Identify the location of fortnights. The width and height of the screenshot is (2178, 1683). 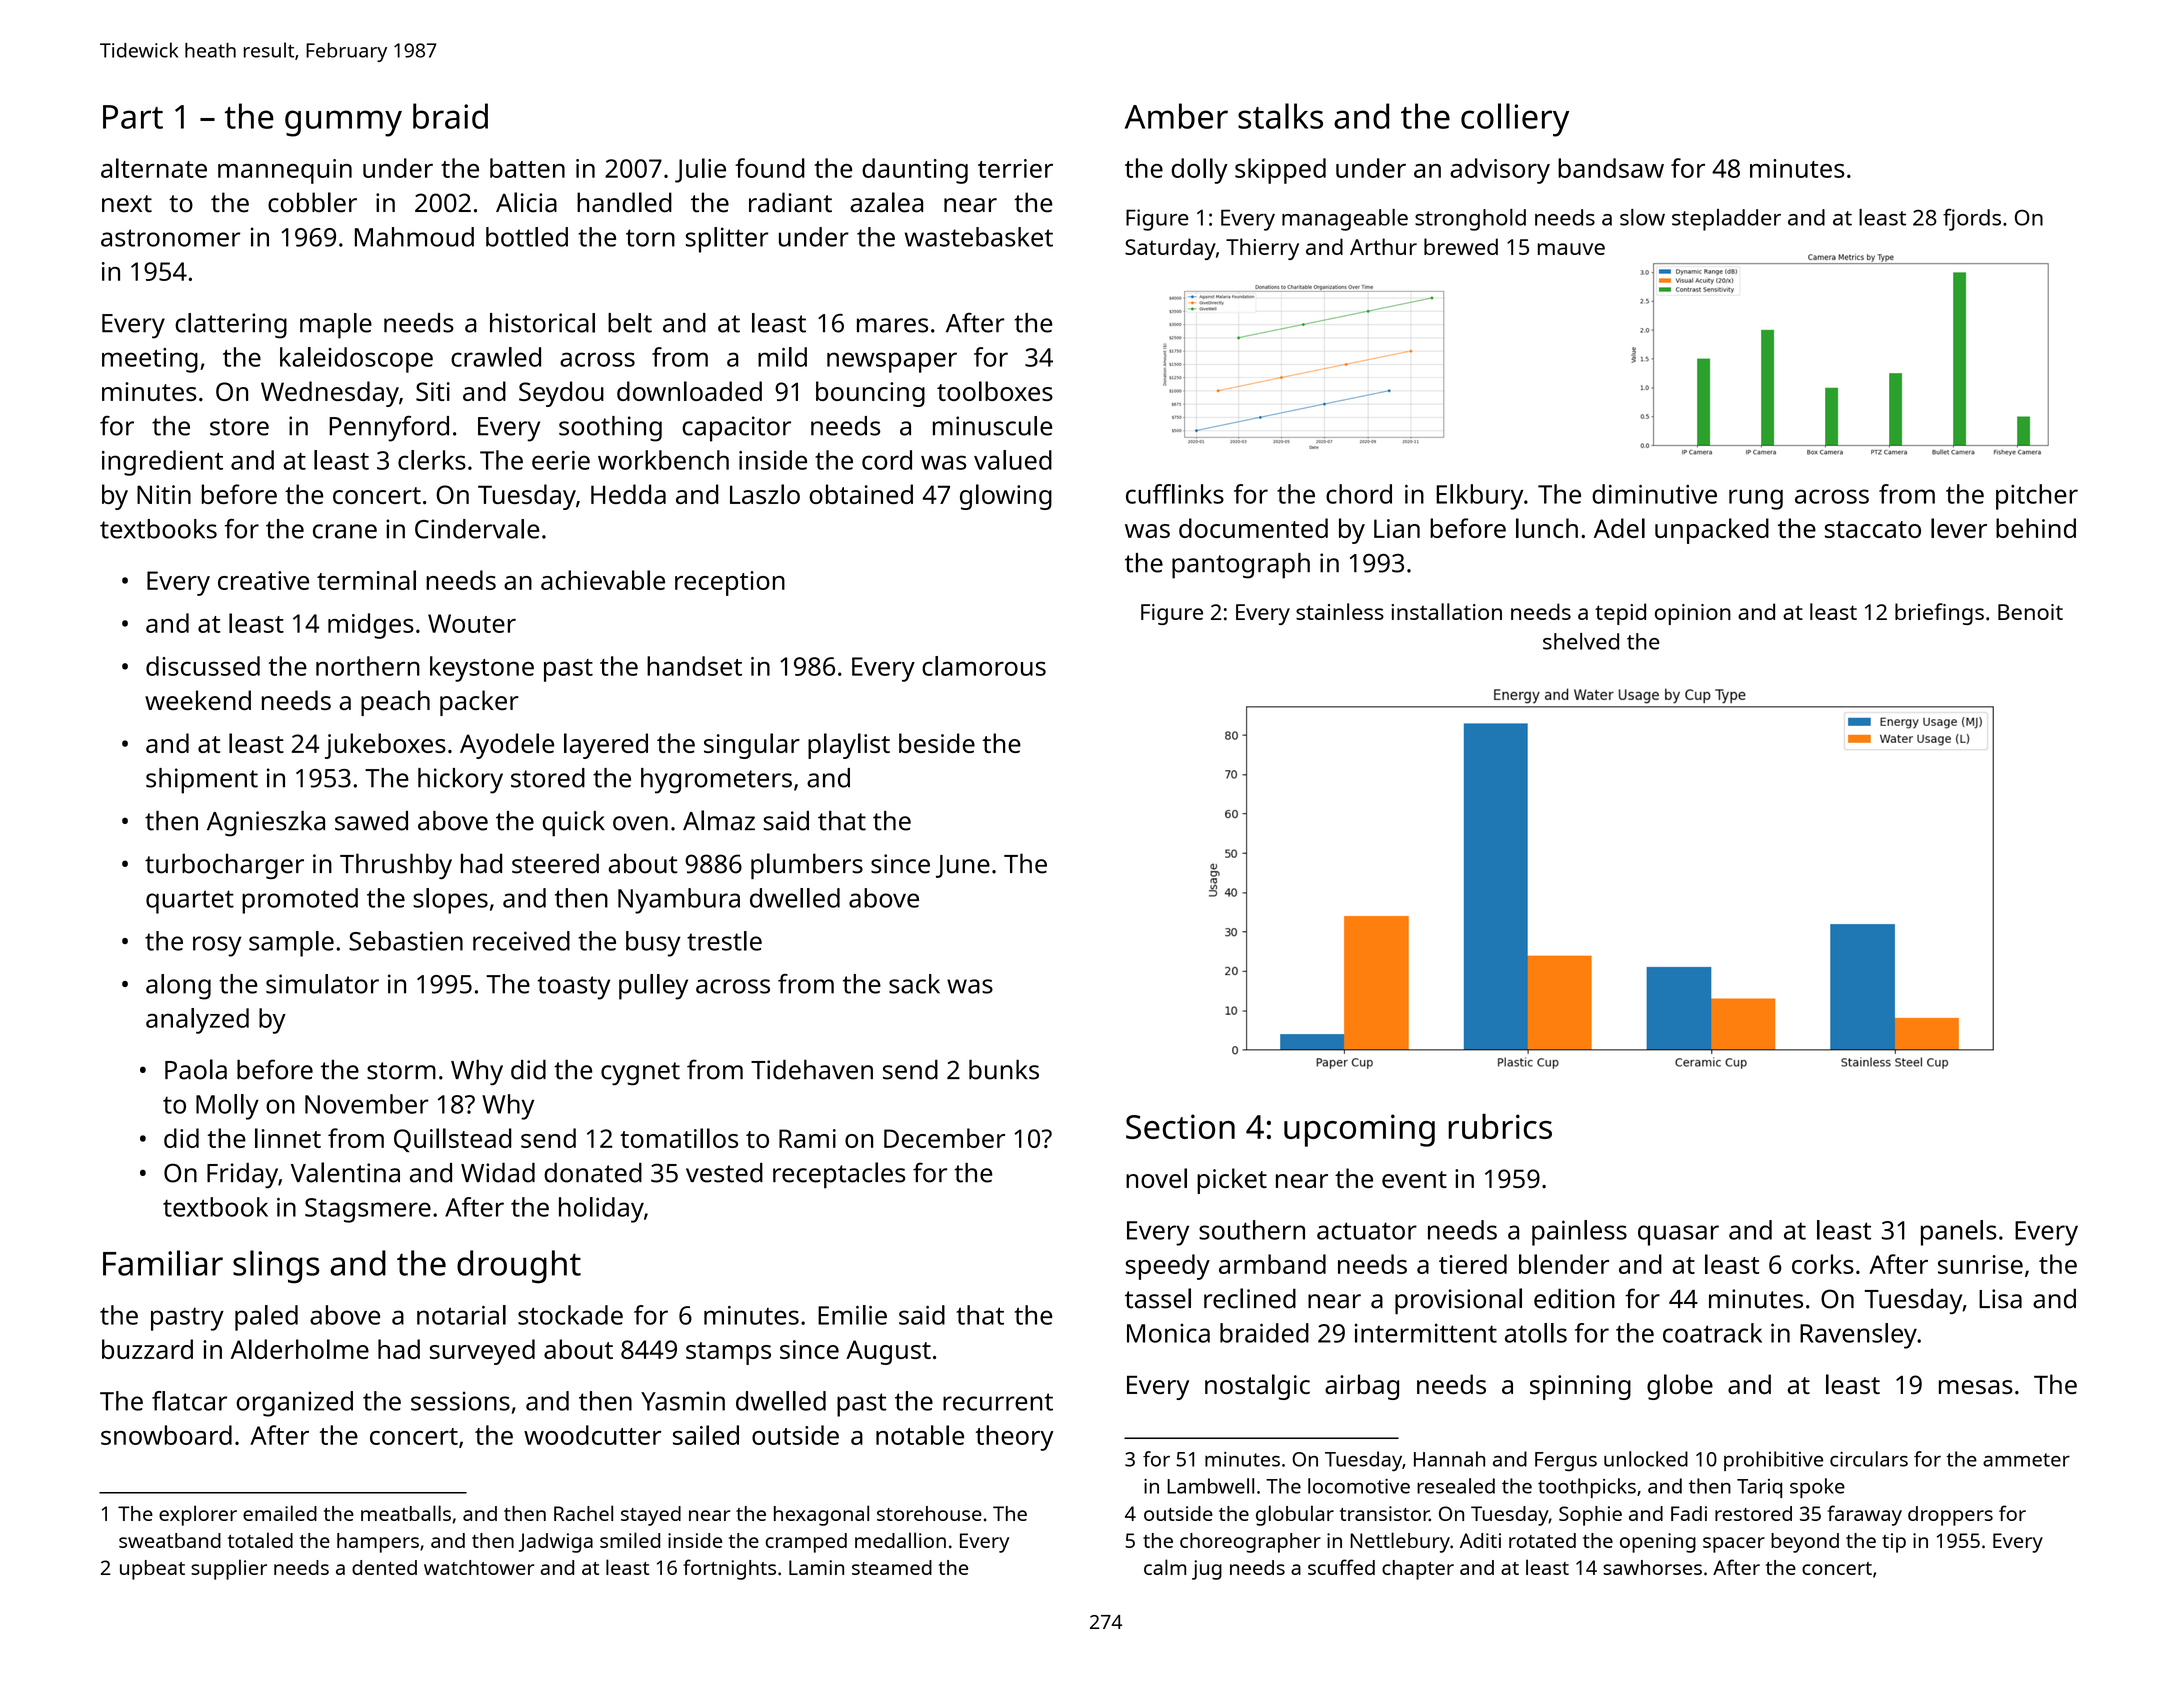
(729, 1569).
